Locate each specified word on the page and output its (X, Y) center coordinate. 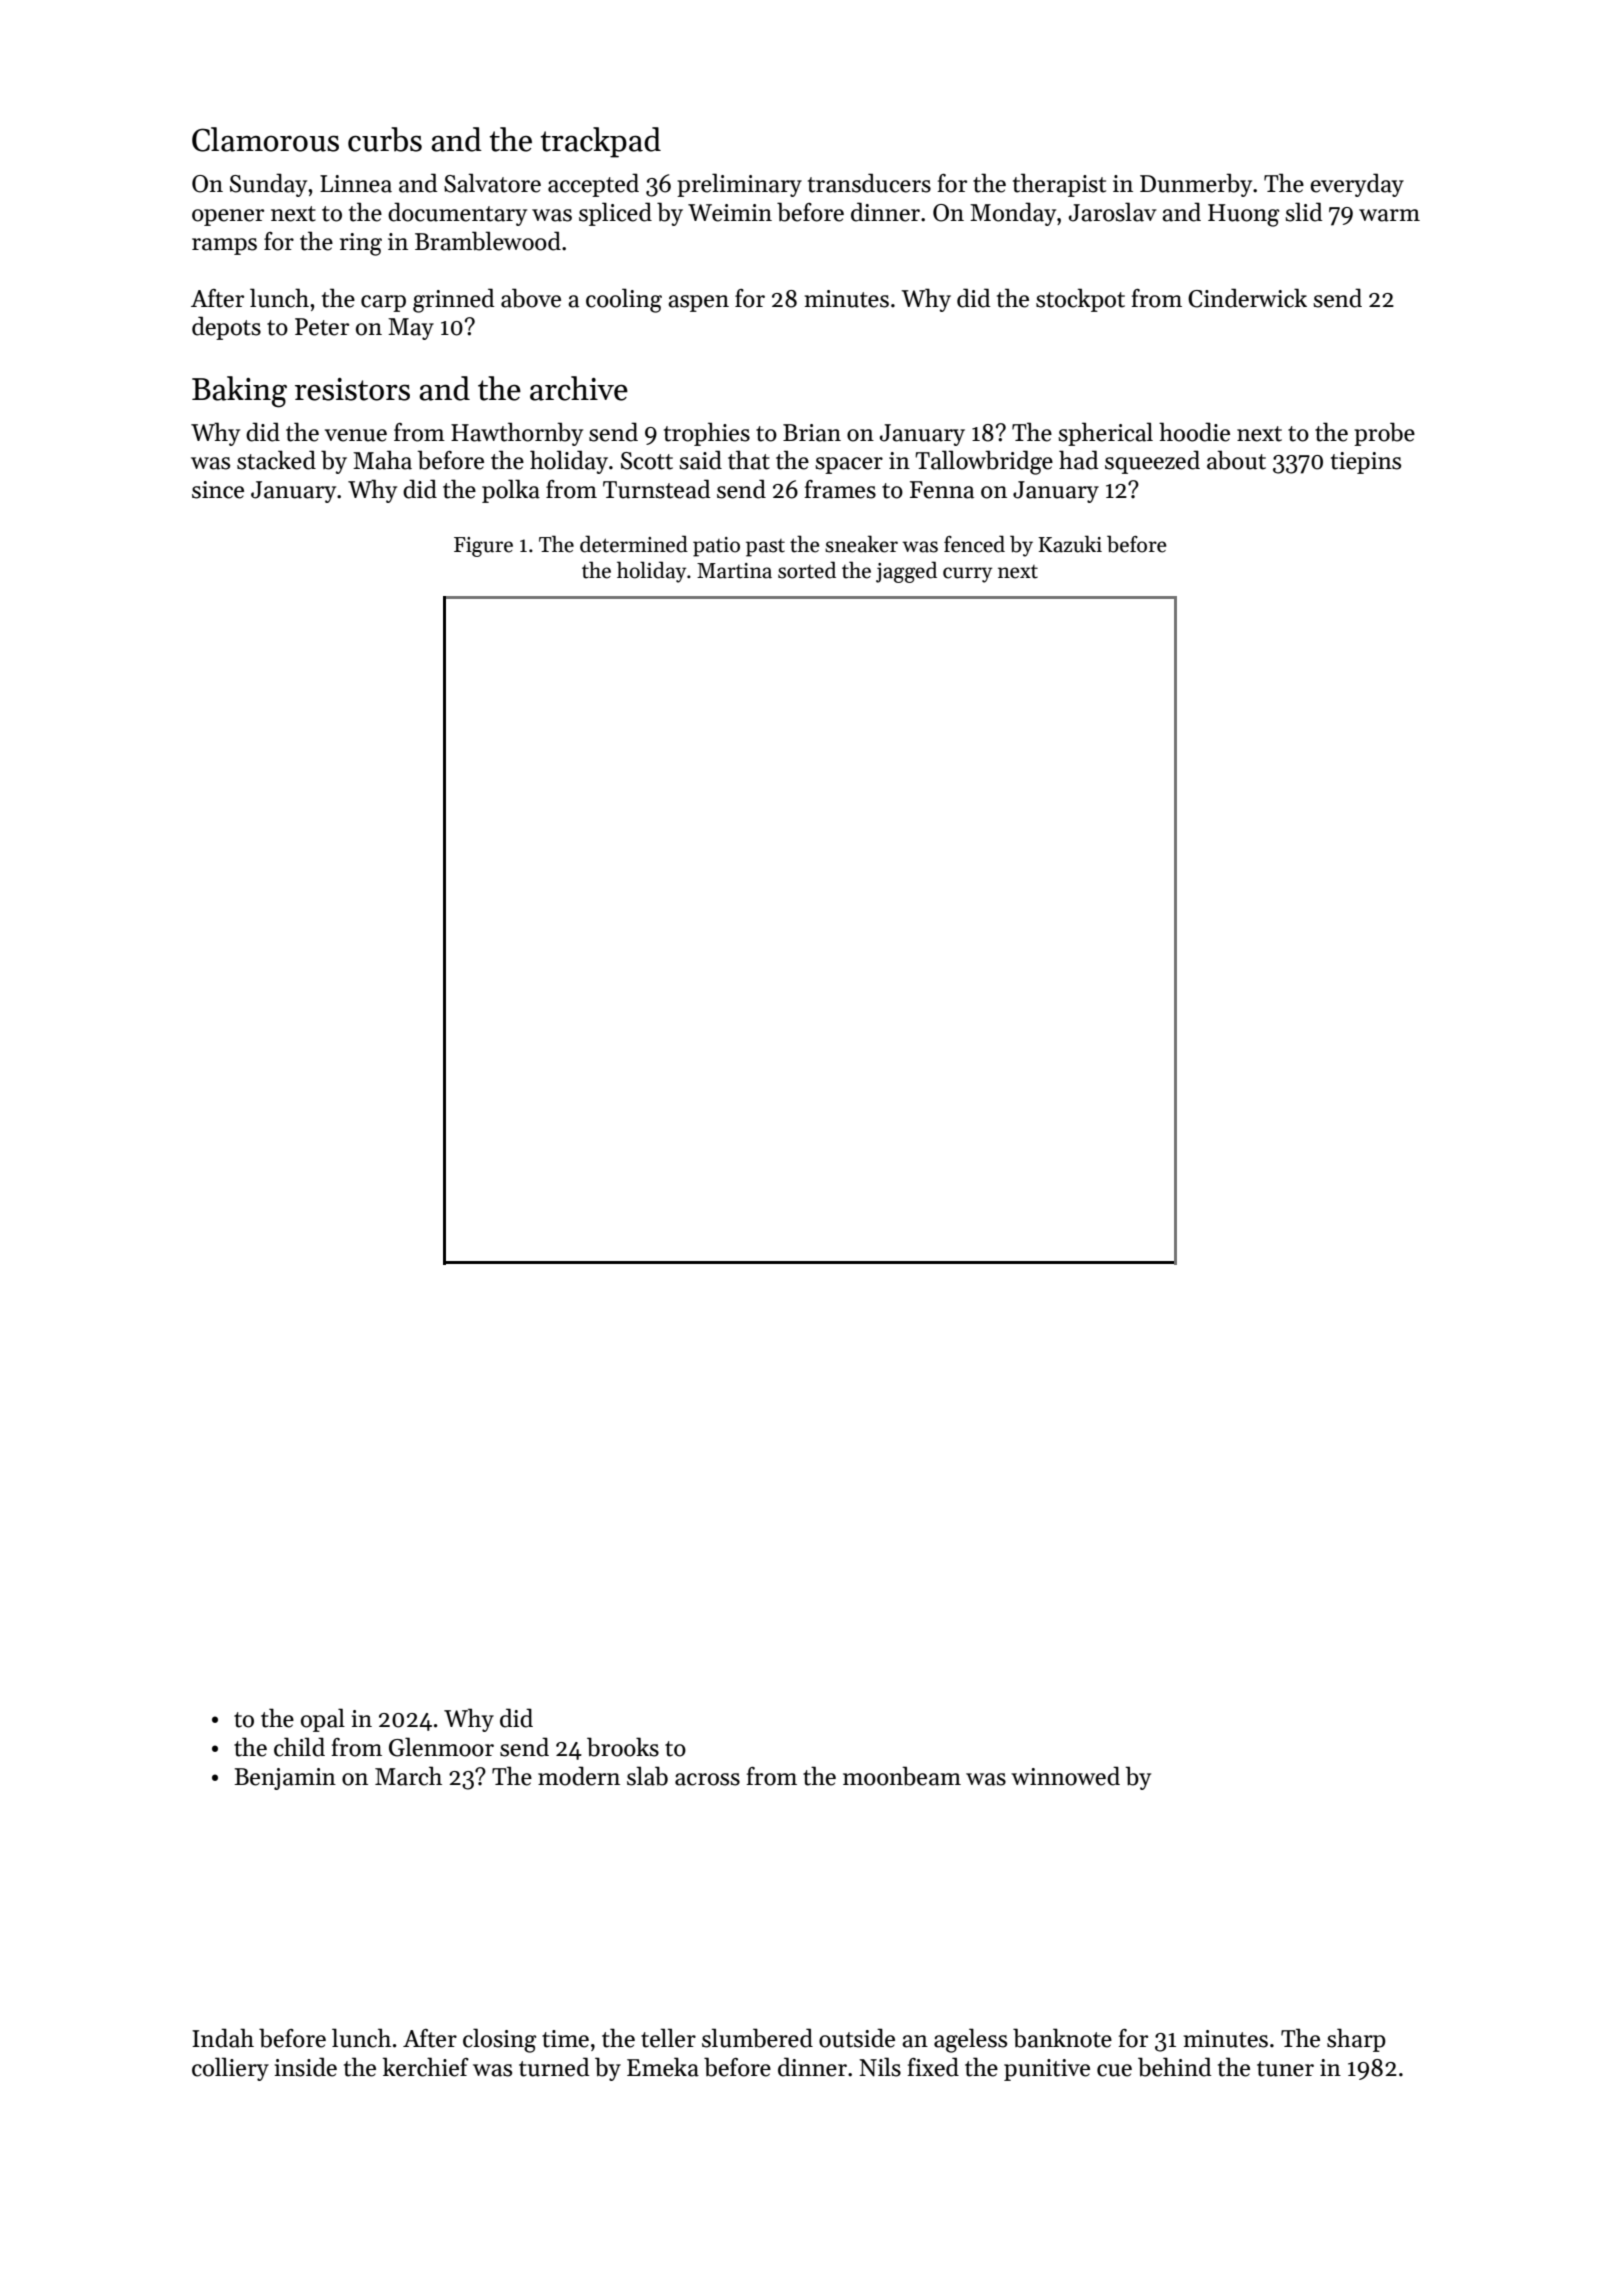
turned (554, 2067)
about (1236, 460)
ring (361, 244)
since (218, 490)
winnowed (1065, 1776)
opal (323, 1720)
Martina (734, 571)
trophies (707, 434)
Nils (880, 2067)
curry (967, 575)
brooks (623, 1747)
